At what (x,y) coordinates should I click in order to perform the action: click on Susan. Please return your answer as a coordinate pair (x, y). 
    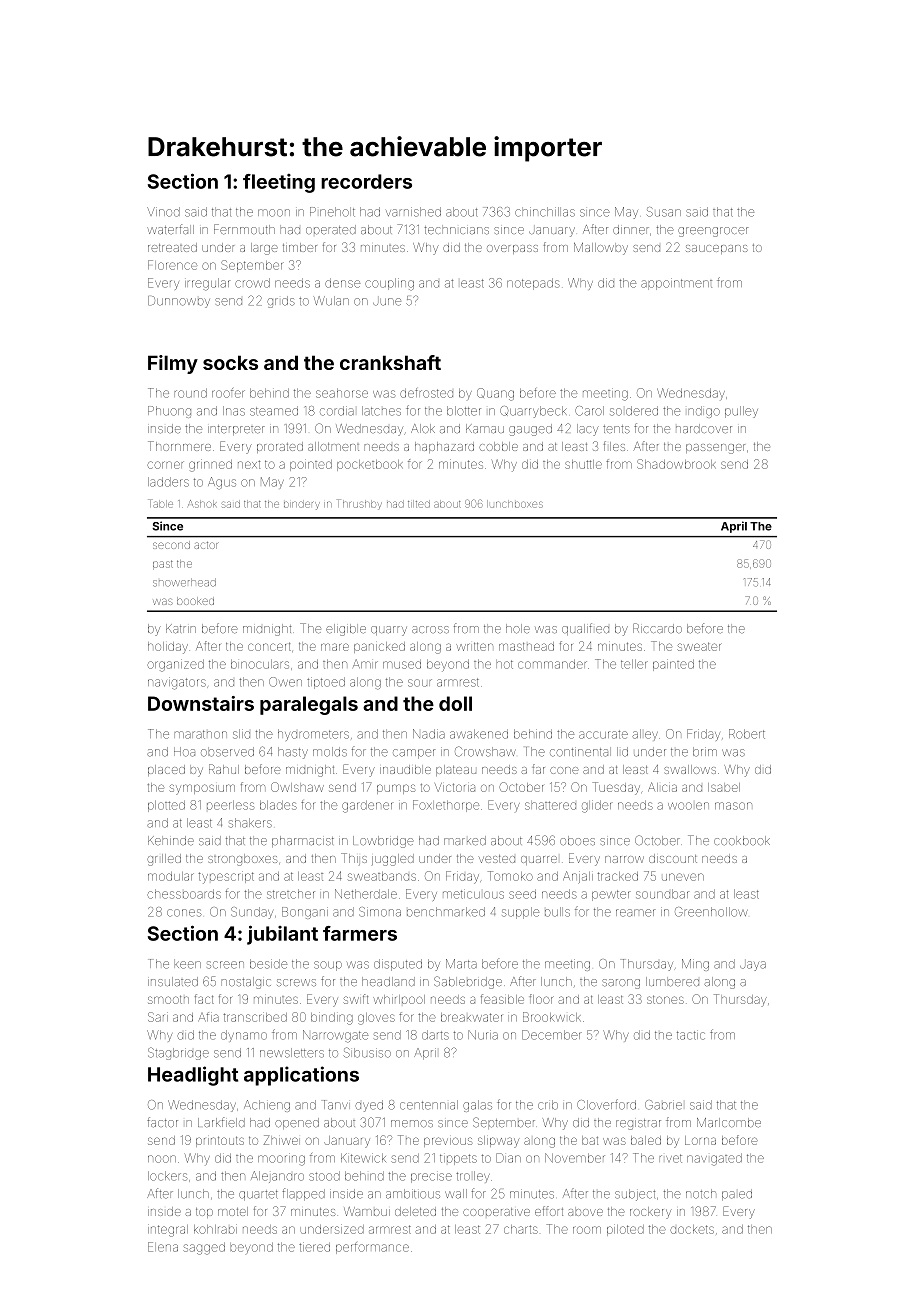
    Looking at the image, I should click on (664, 212).
